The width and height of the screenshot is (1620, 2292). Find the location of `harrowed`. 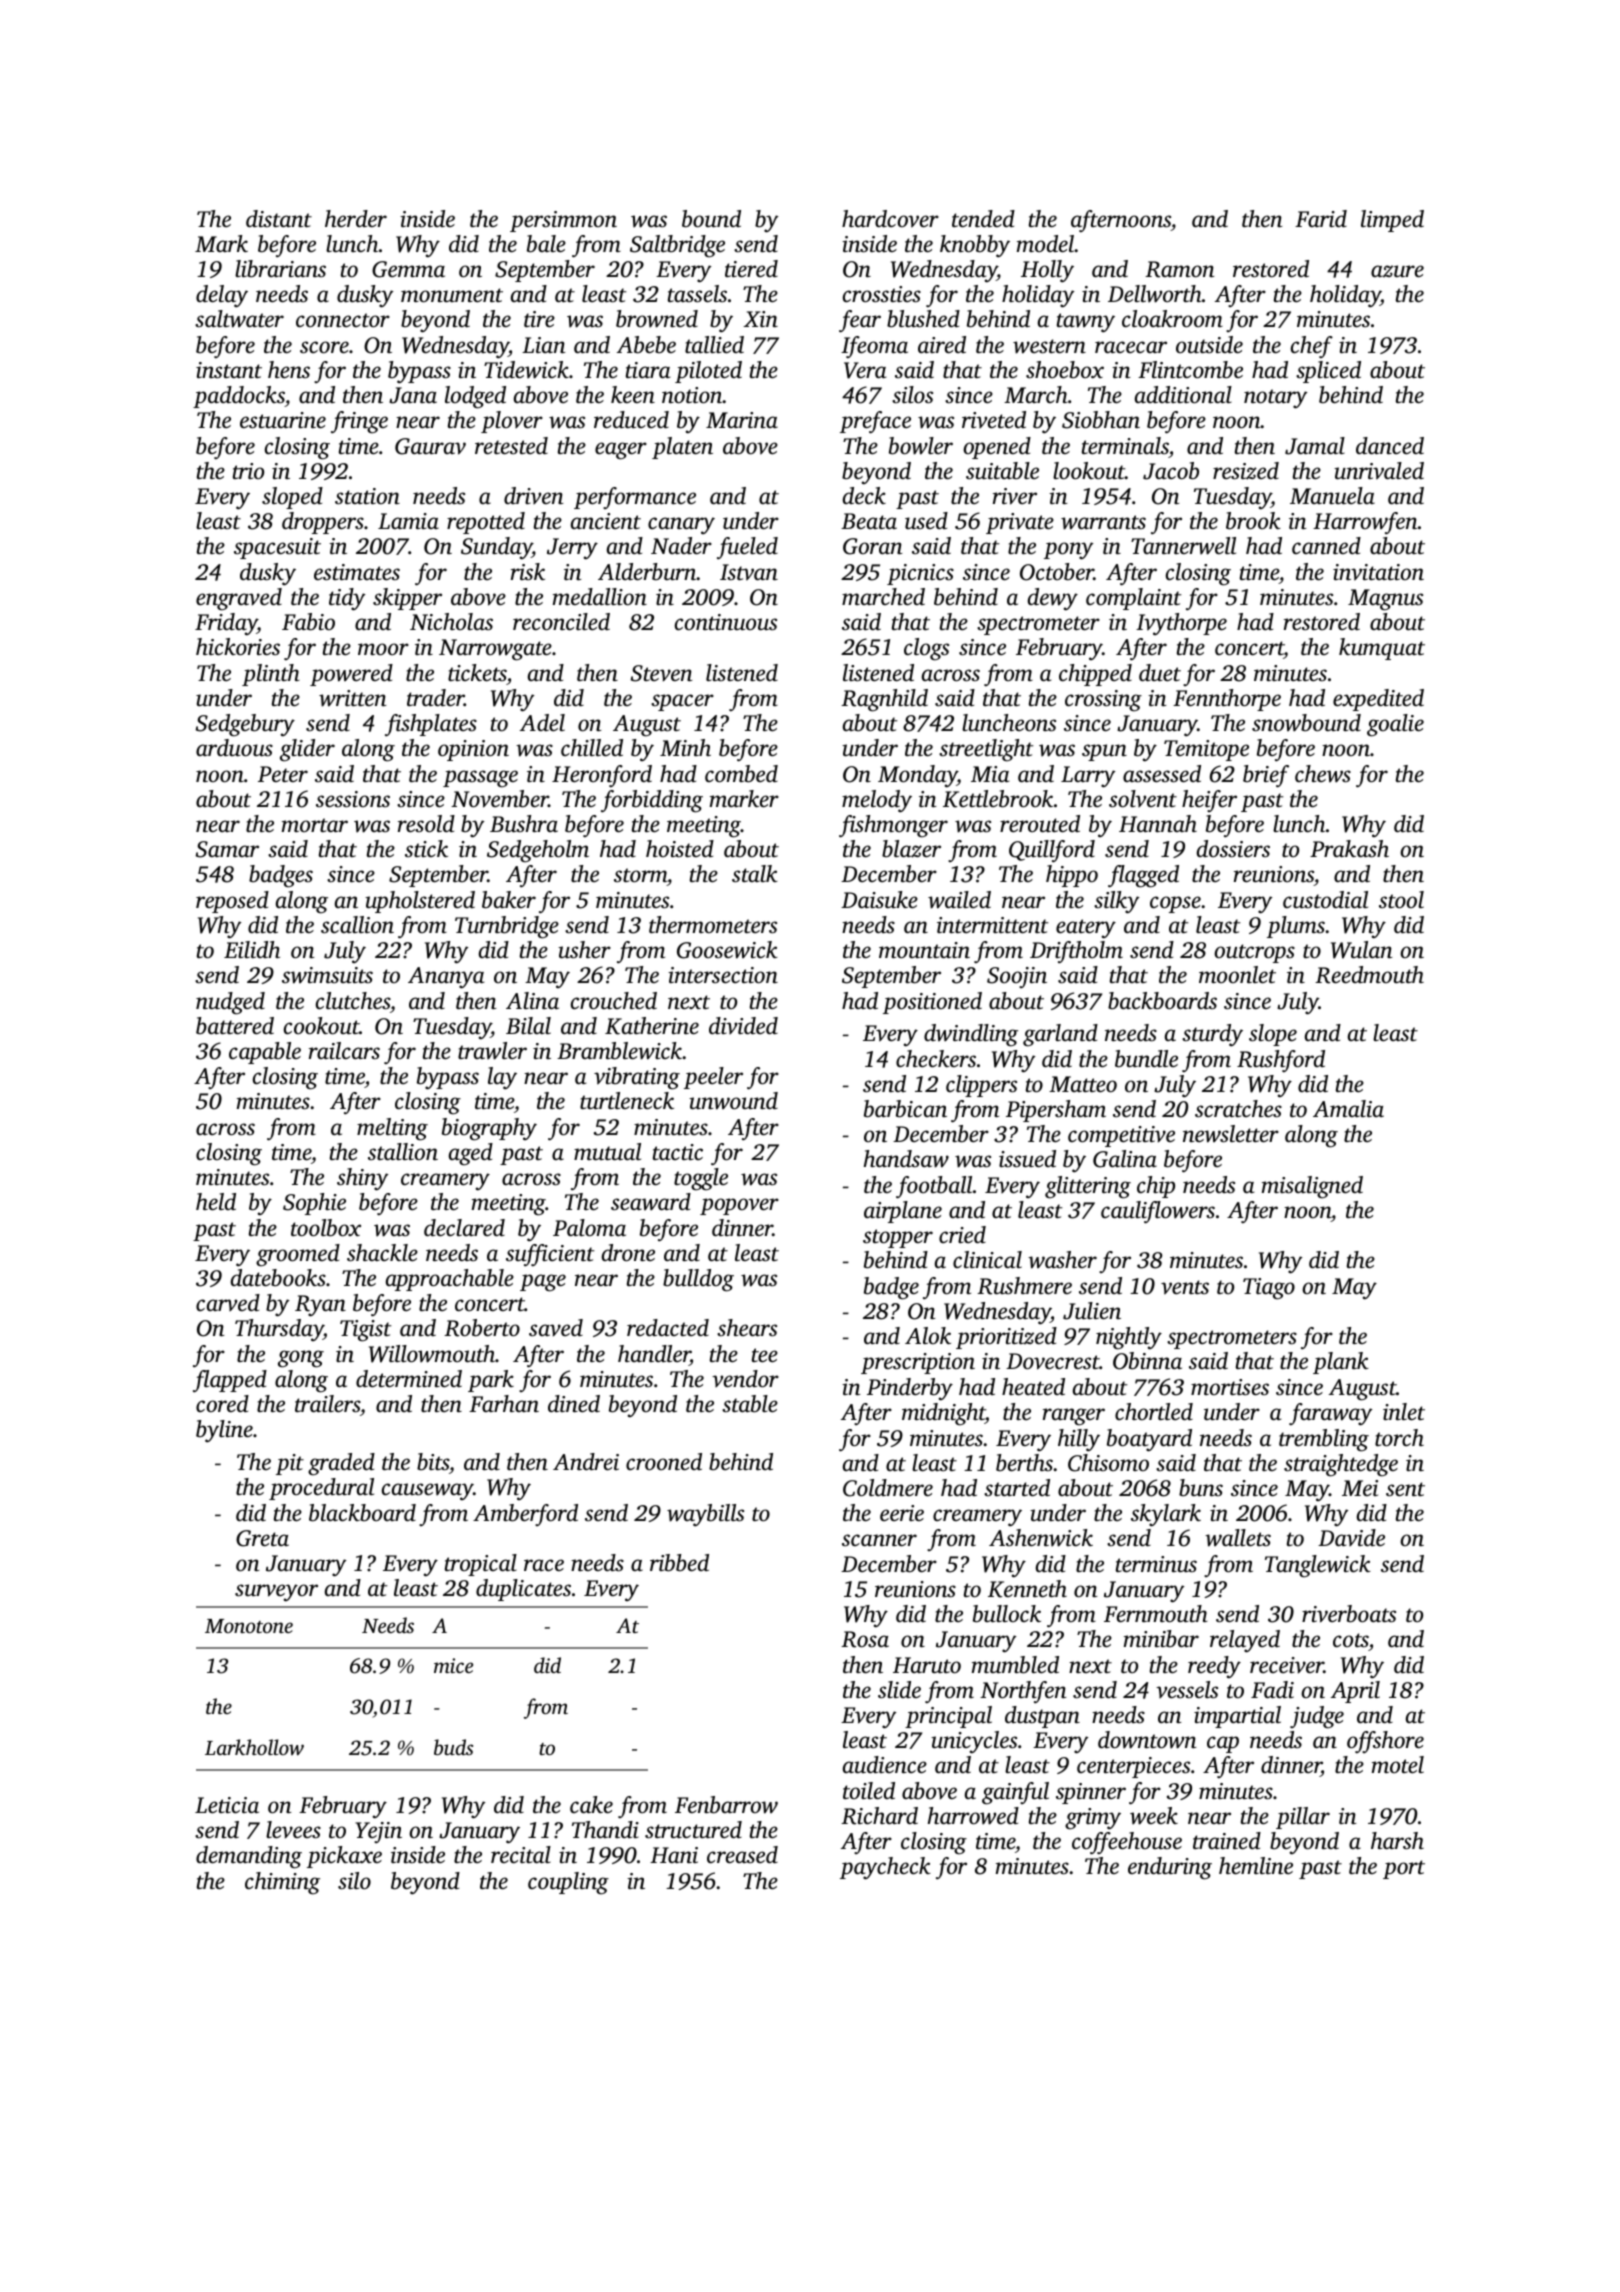

harrowed is located at coordinates (973, 1816).
